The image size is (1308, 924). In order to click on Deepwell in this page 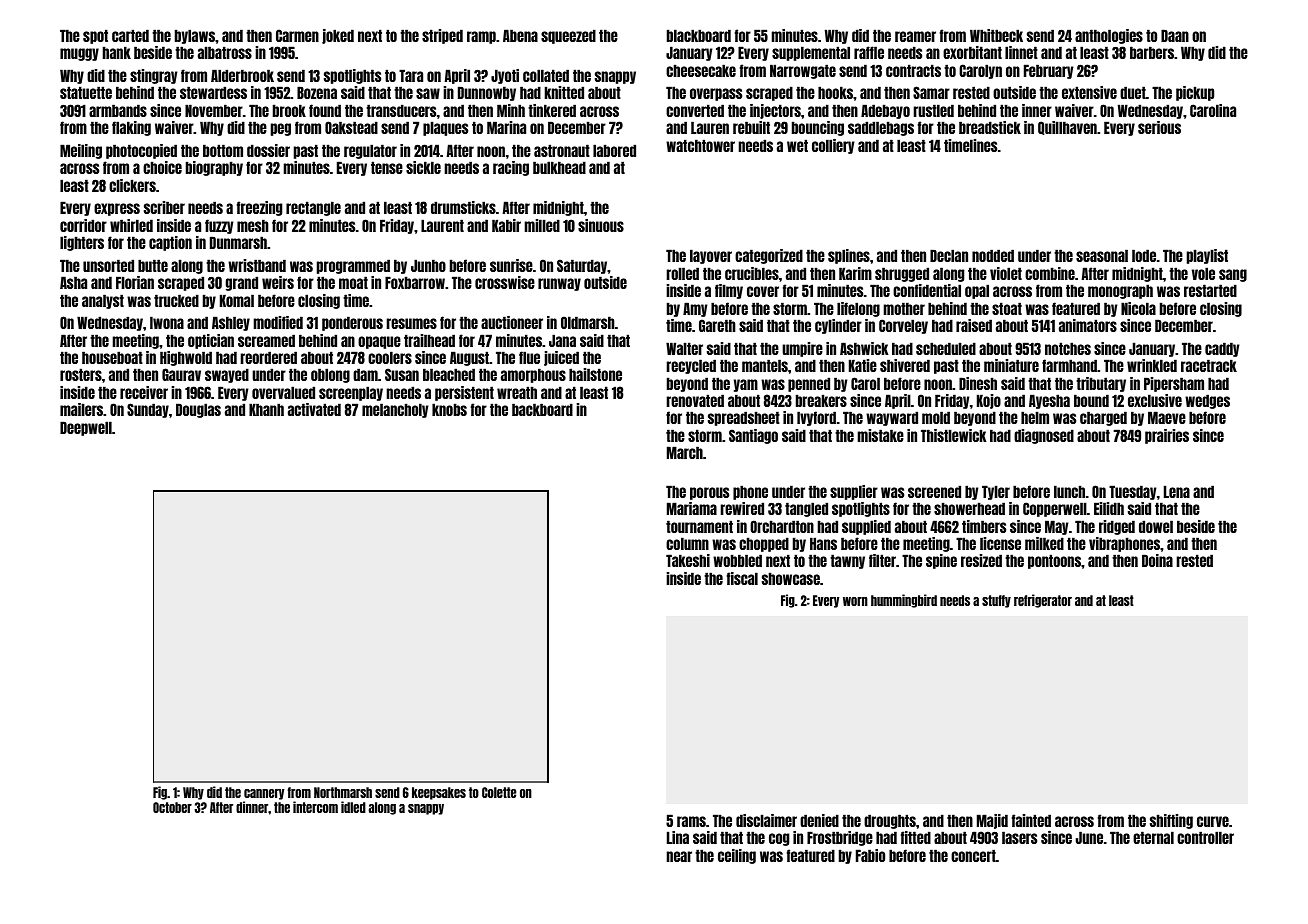, I will do `click(86, 428)`.
